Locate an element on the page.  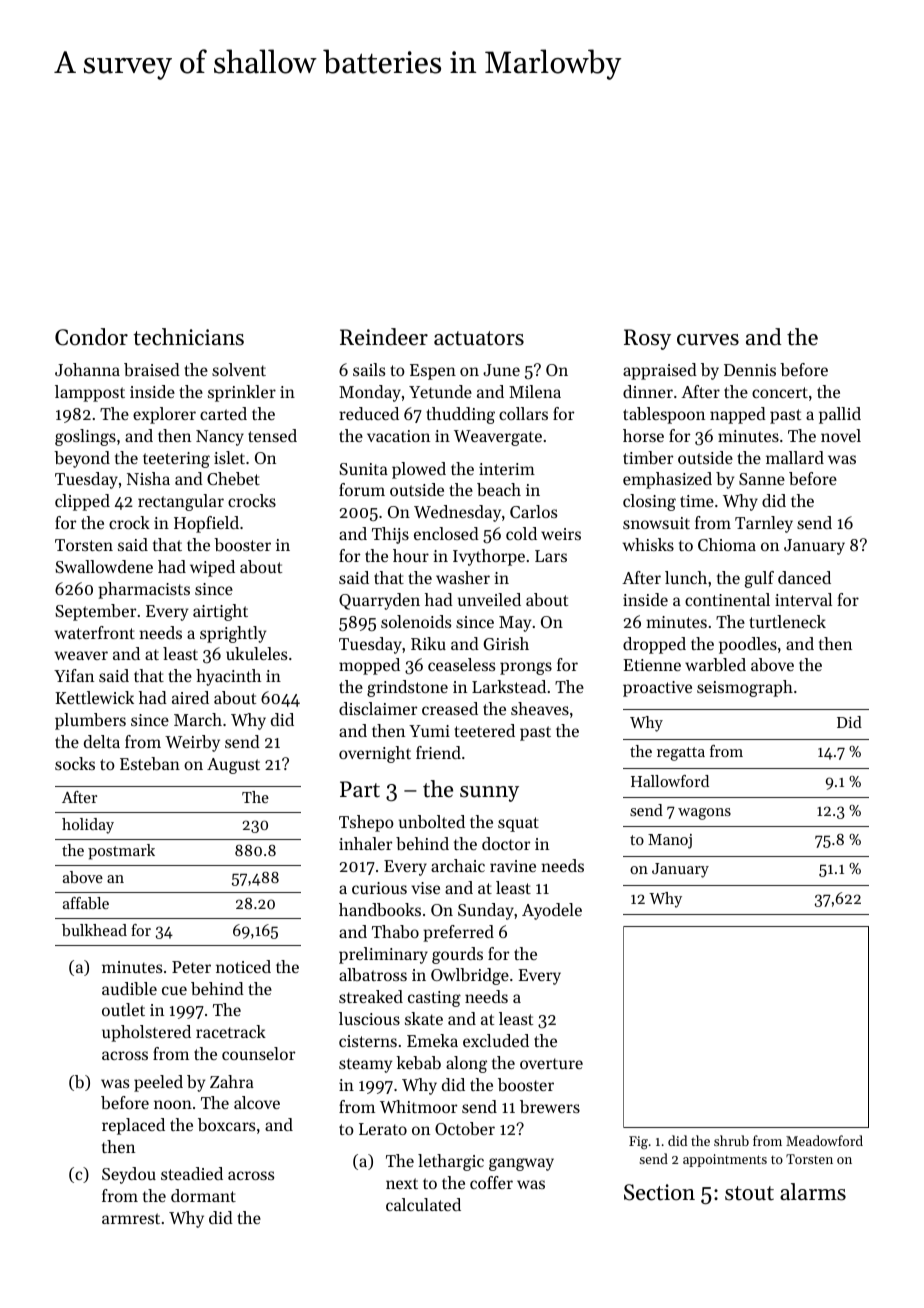
Yifan is located at coordinates (74, 675).
